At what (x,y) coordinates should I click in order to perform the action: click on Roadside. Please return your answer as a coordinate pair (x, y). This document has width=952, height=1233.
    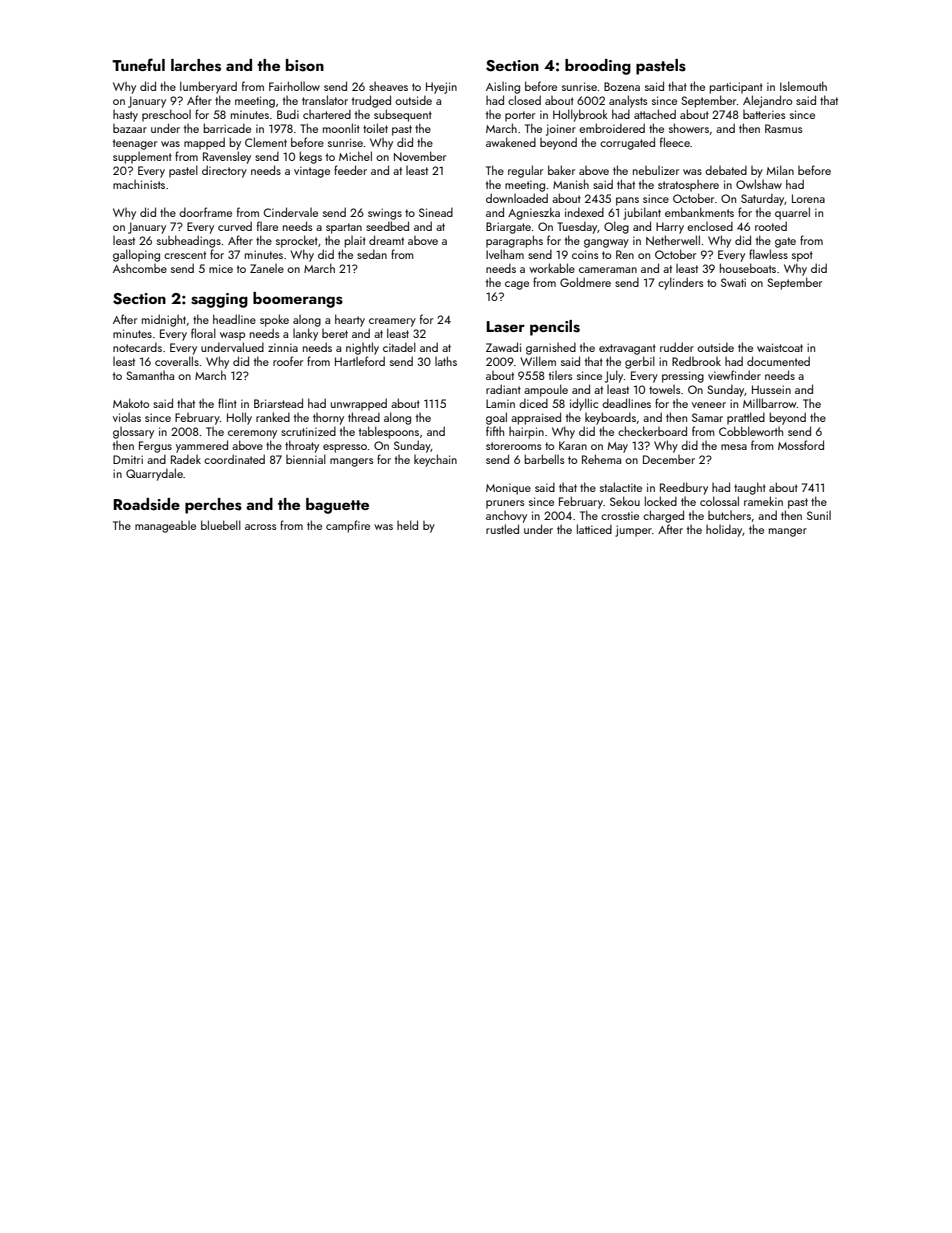
    Looking at the image, I should click on (146, 504).
